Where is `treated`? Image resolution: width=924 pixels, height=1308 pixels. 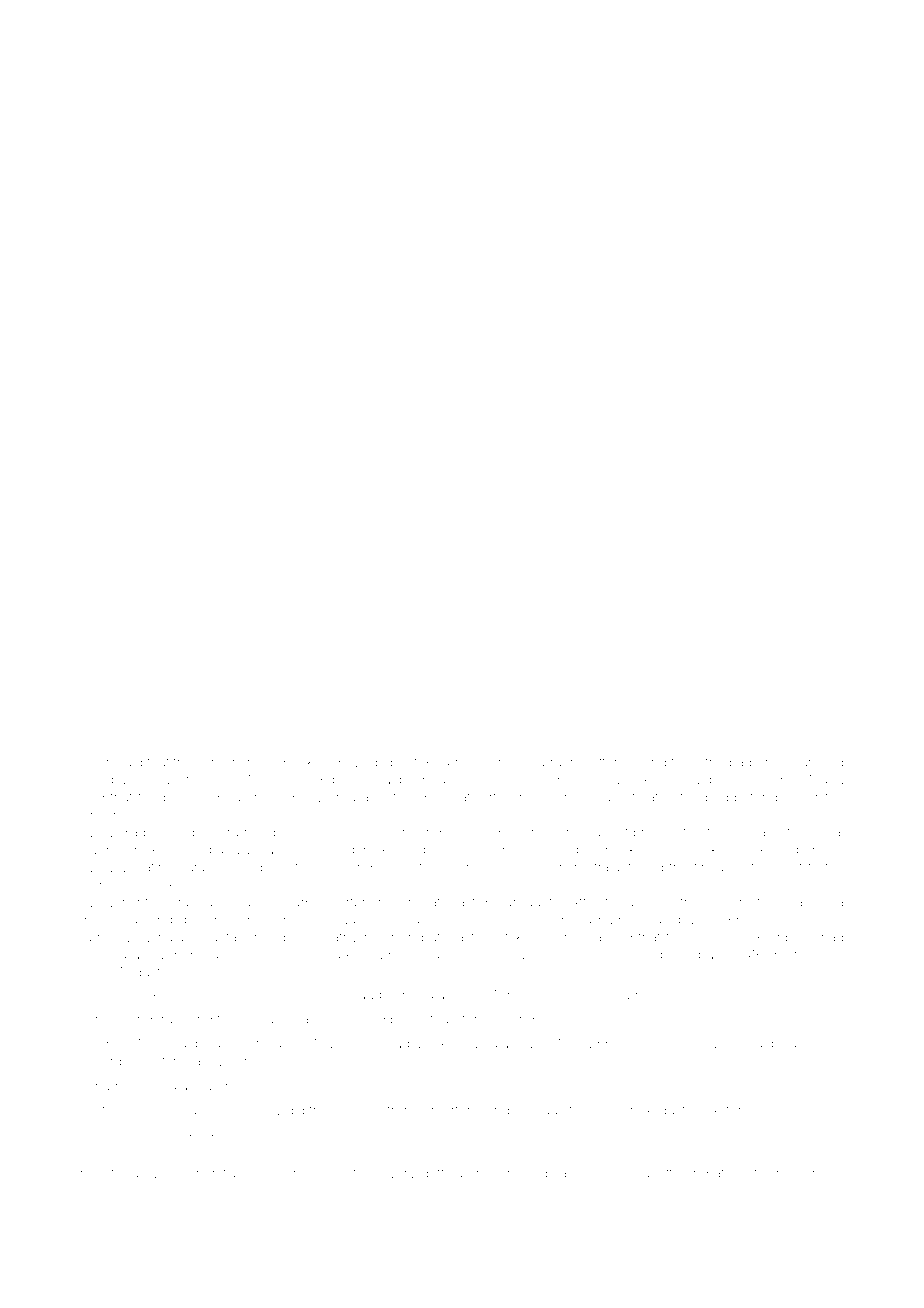
treated is located at coordinates (653, 797).
